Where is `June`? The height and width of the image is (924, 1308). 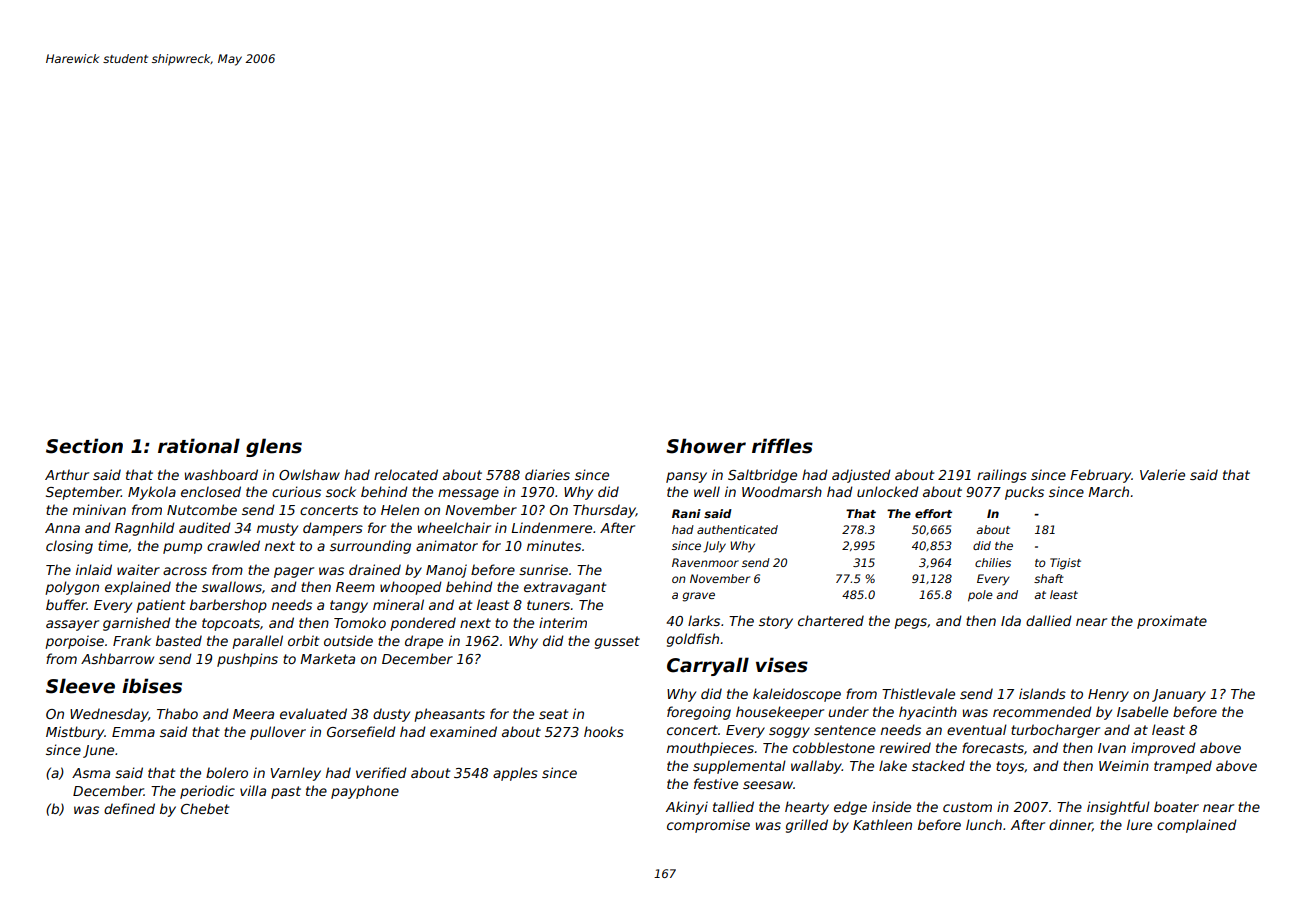
June is located at coordinates (98, 751).
